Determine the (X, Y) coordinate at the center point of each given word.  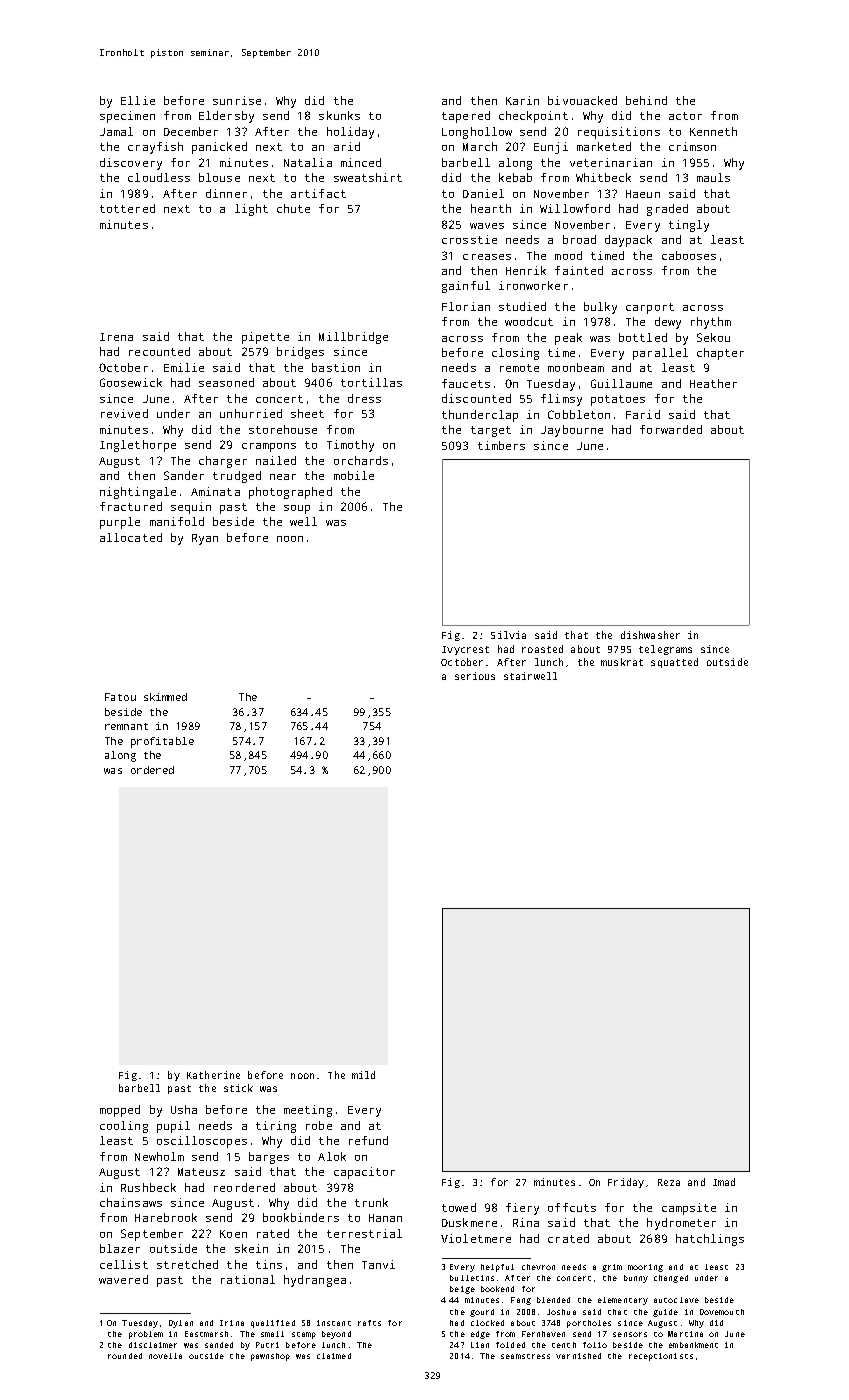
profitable (162, 742)
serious (475, 676)
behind (646, 100)
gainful (466, 287)
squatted (674, 663)
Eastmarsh (206, 1334)
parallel (660, 354)
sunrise (237, 100)
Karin (522, 100)
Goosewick (131, 382)
